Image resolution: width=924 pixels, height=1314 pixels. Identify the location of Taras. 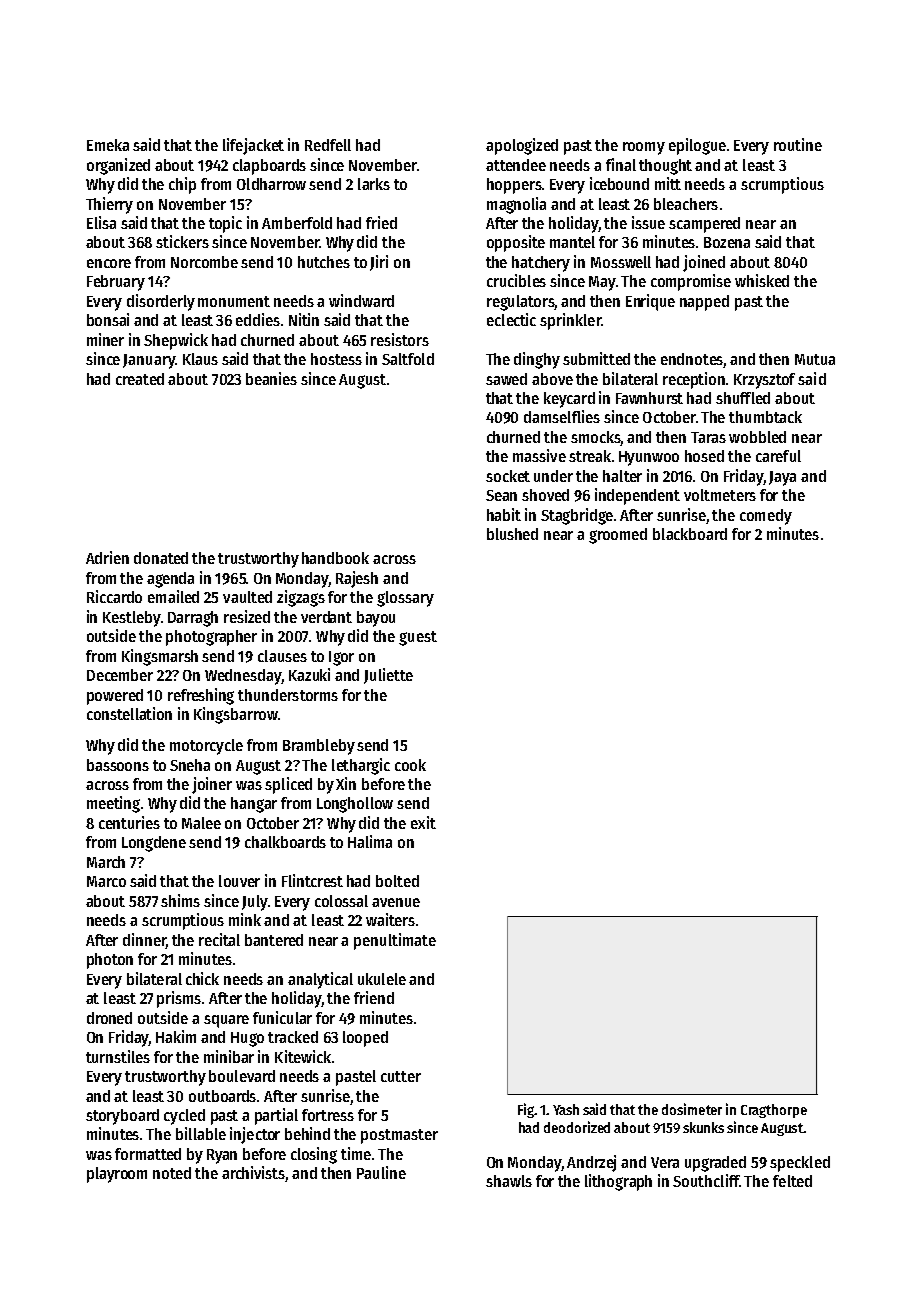
(708, 437).
